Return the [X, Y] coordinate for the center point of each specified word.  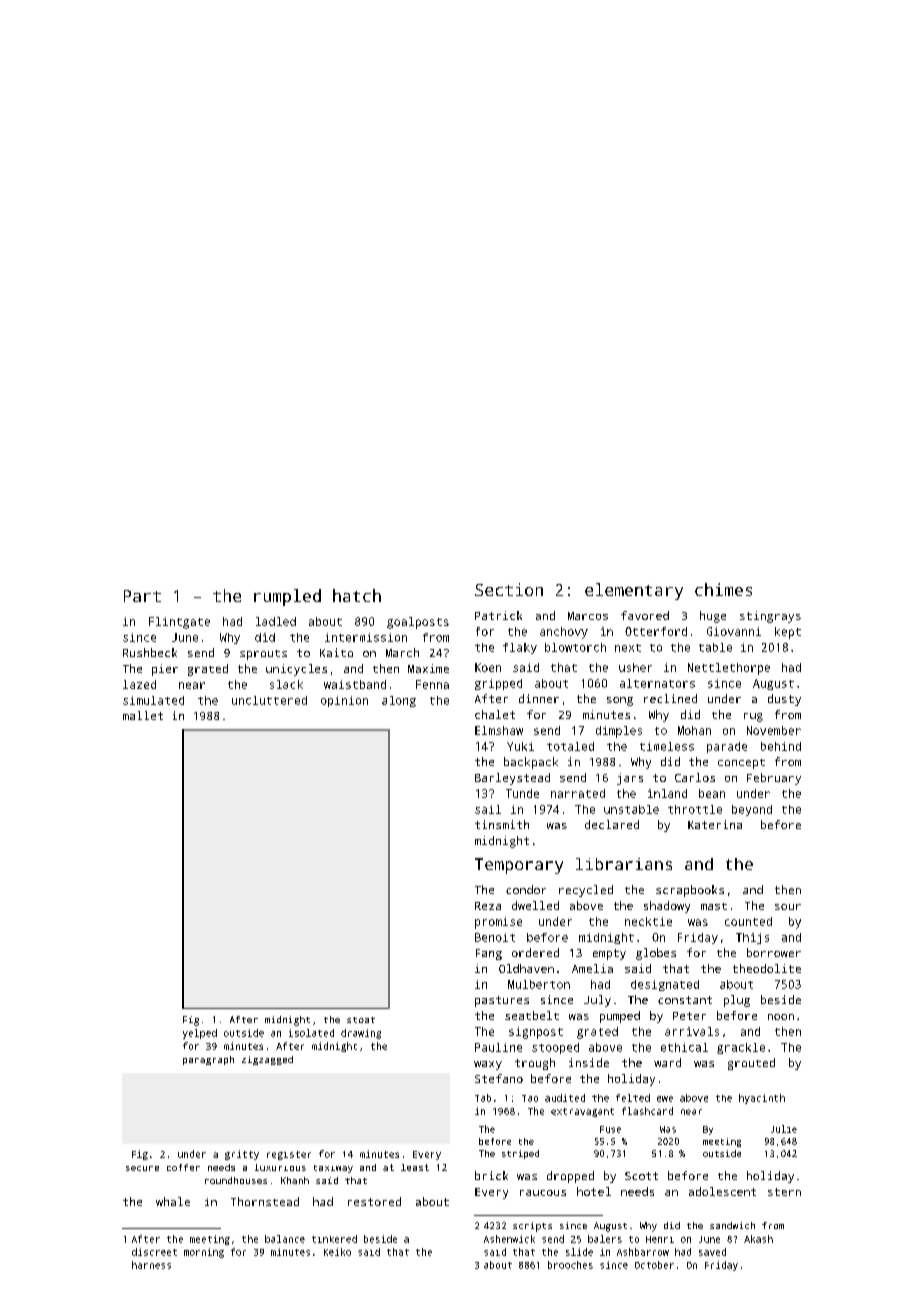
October [654, 1265]
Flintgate [179, 623]
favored [645, 615]
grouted [751, 1064]
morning [204, 1253]
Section [509, 589]
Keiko [337, 1252]
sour [788, 907]
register [289, 1155]
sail [488, 809]
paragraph [208, 1060]
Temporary [519, 866]
